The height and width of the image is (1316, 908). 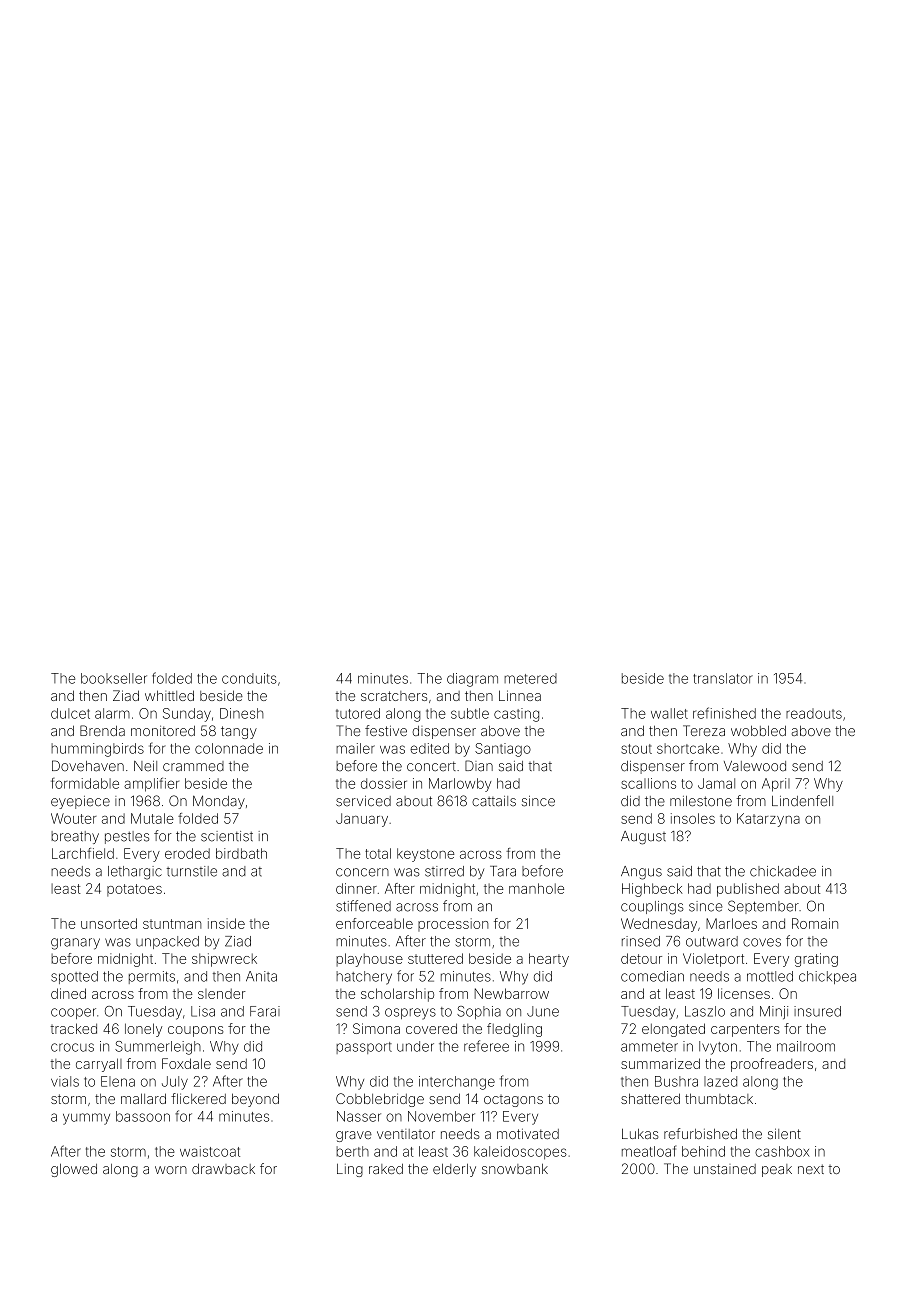 I want to click on Summerleigh, so click(x=158, y=1048).
